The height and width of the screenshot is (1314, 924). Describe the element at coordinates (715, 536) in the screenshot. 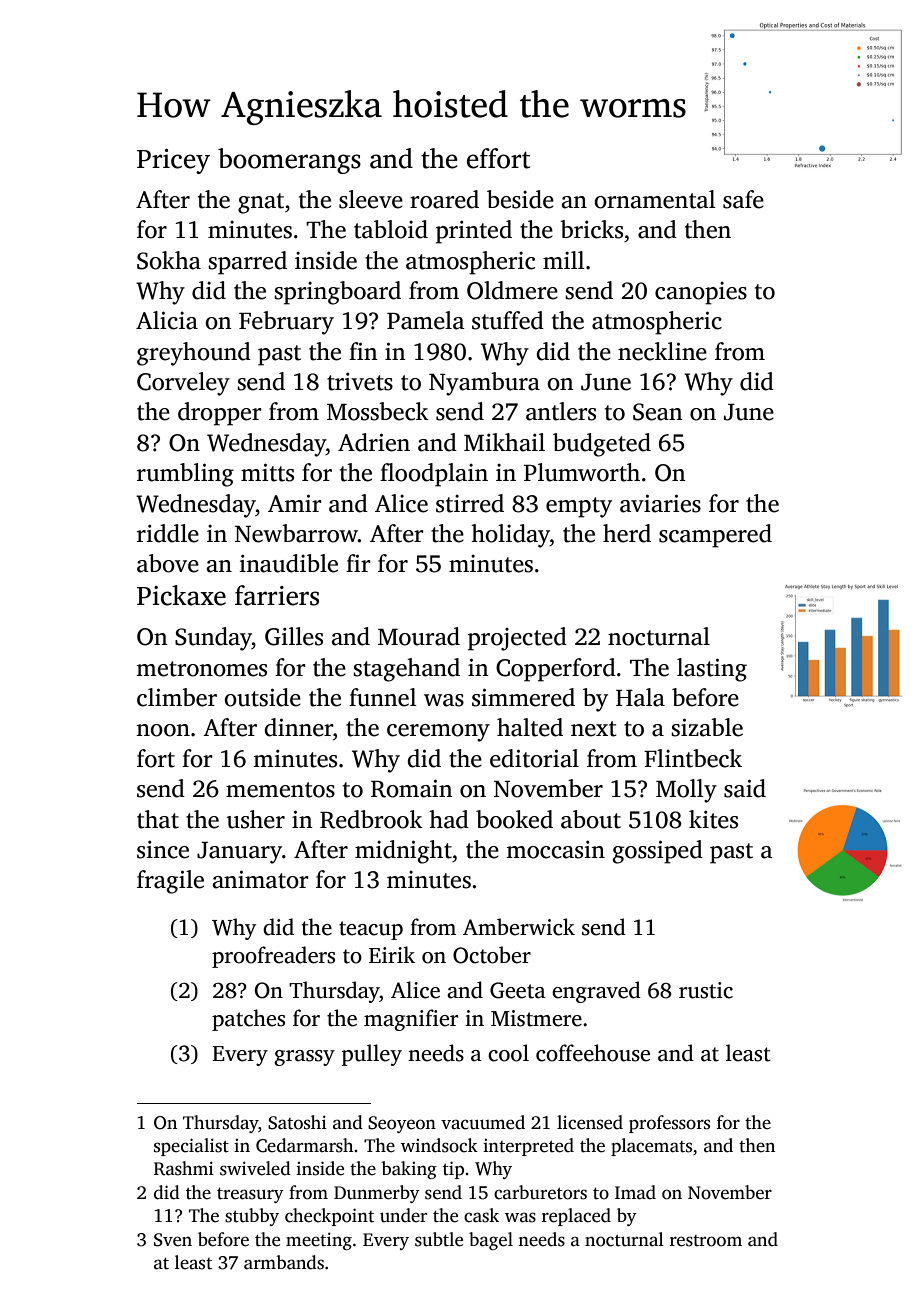

I see `scampered` at that location.
